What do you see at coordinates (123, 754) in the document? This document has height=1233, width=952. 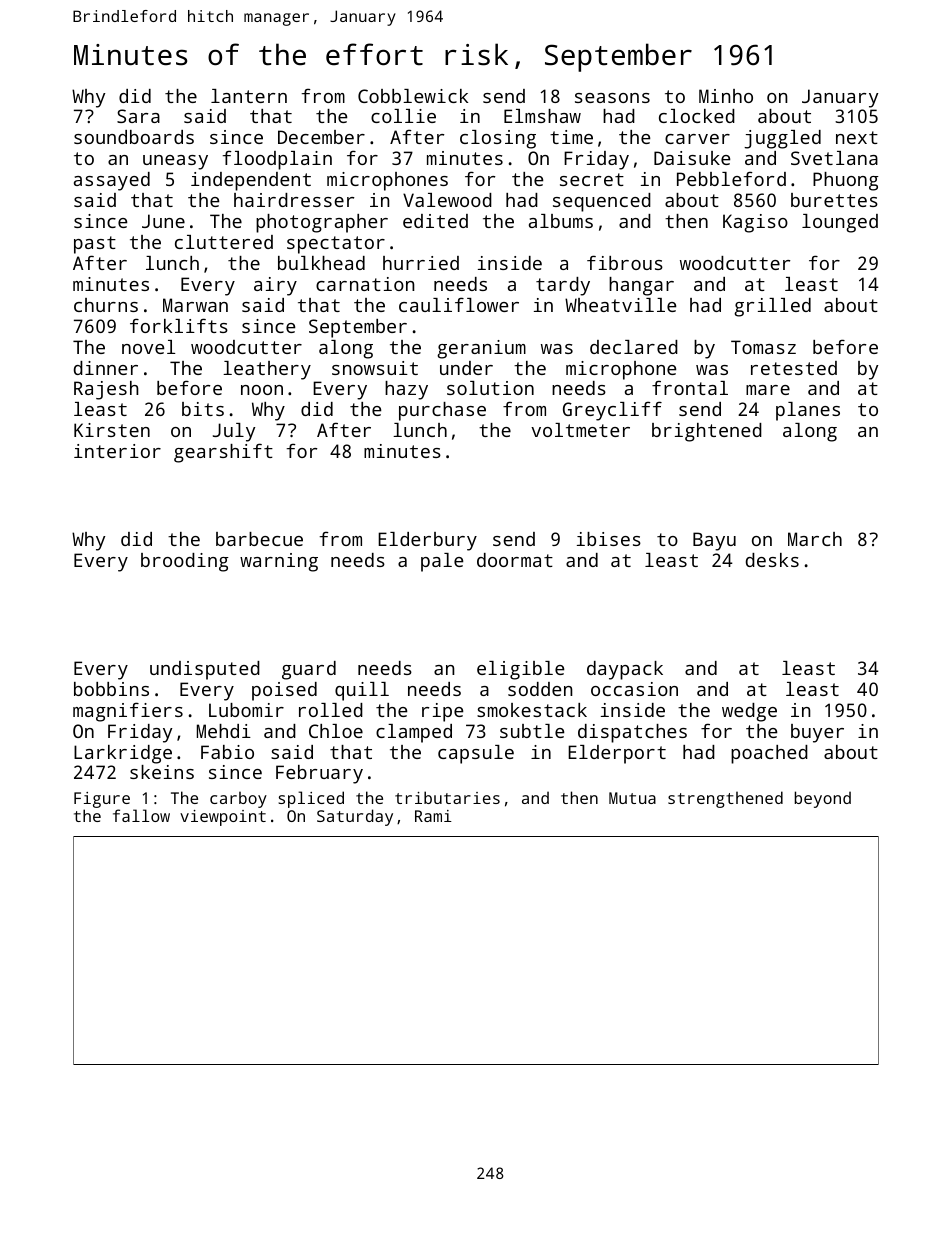 I see `Larkridge` at bounding box center [123, 754].
